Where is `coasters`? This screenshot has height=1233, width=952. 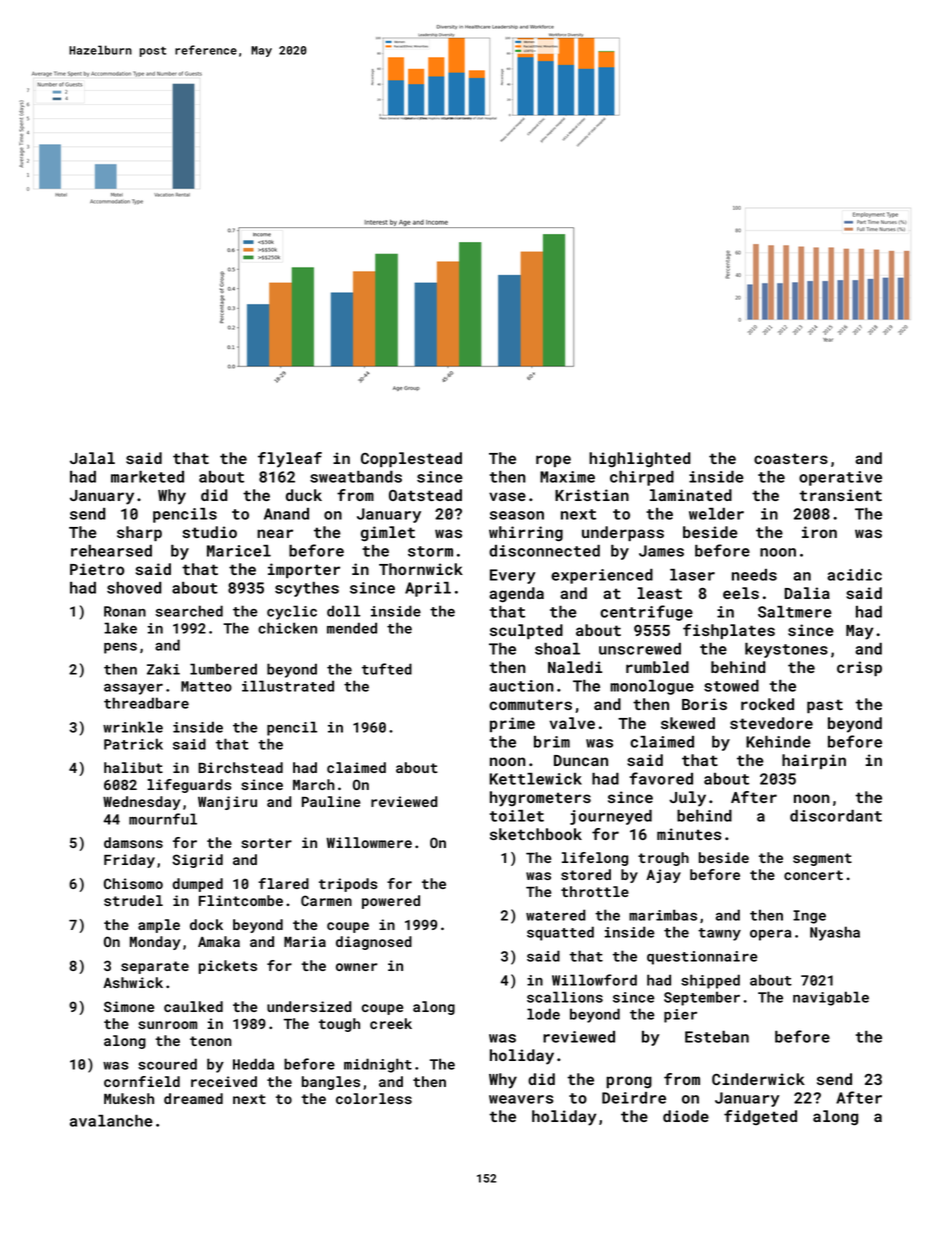
coasters is located at coordinates (791, 458).
